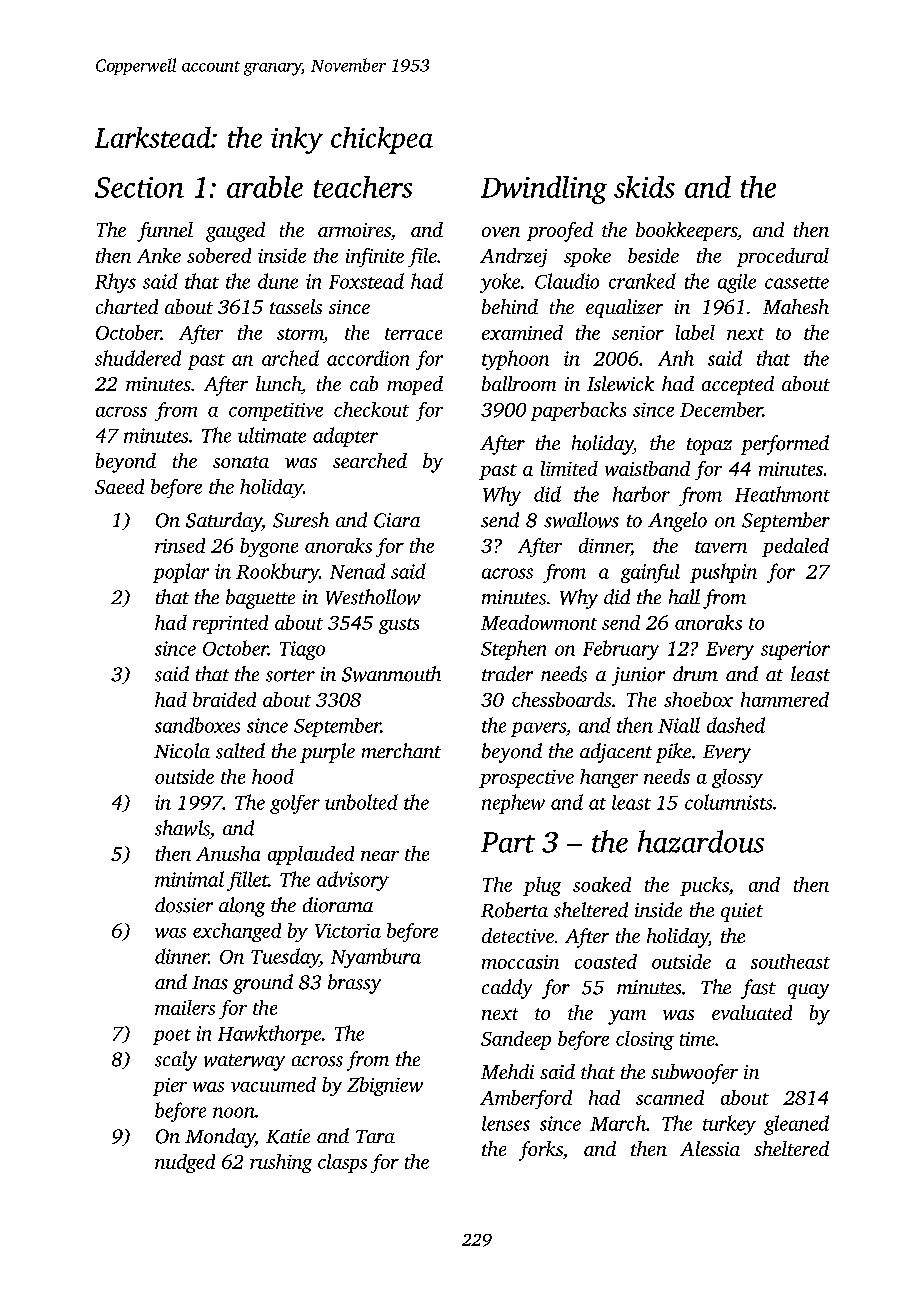  What do you see at coordinates (185, 1163) in the image?
I see `nudged` at bounding box center [185, 1163].
